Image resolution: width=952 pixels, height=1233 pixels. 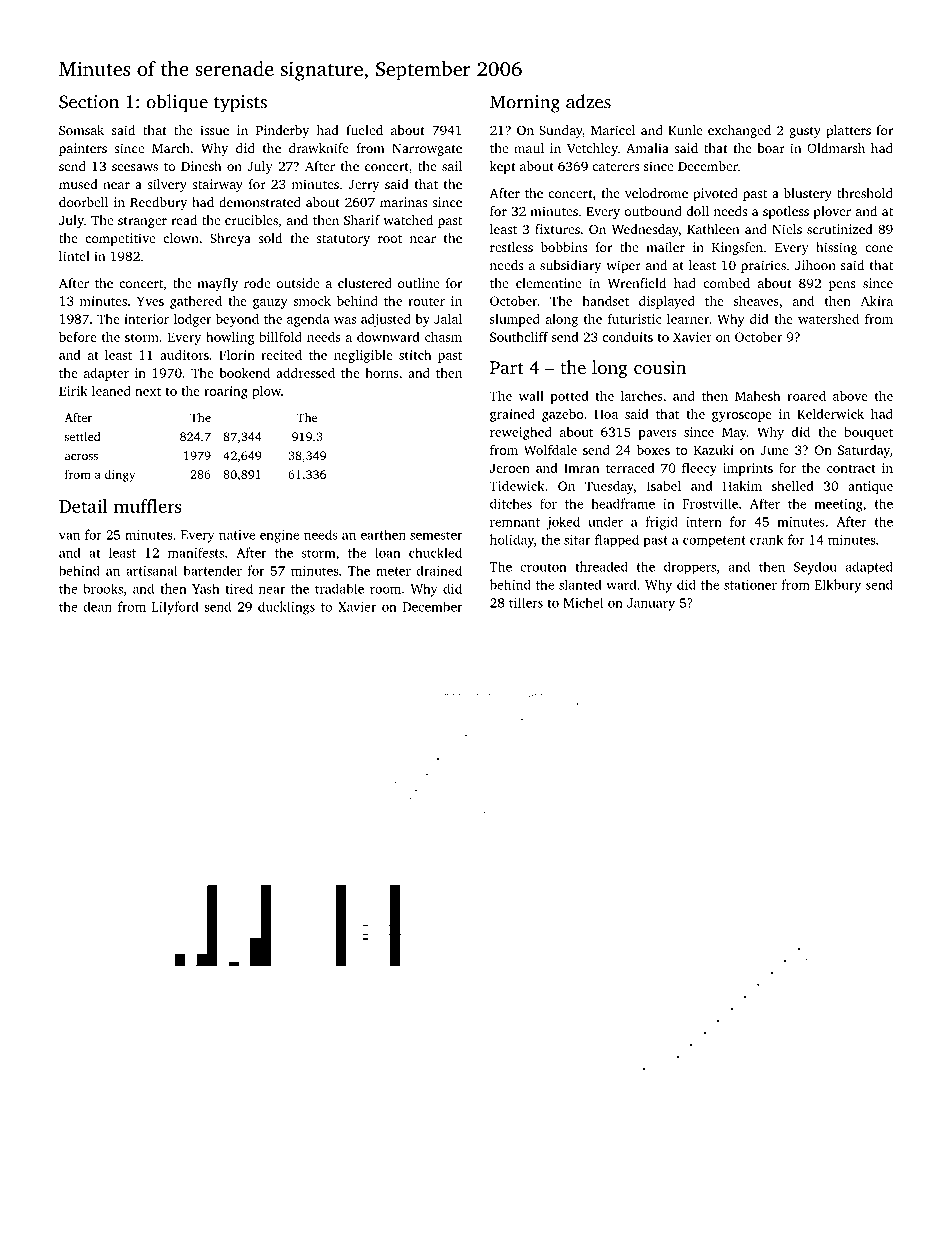 What do you see at coordinates (213, 570) in the document?
I see `bartender` at bounding box center [213, 570].
